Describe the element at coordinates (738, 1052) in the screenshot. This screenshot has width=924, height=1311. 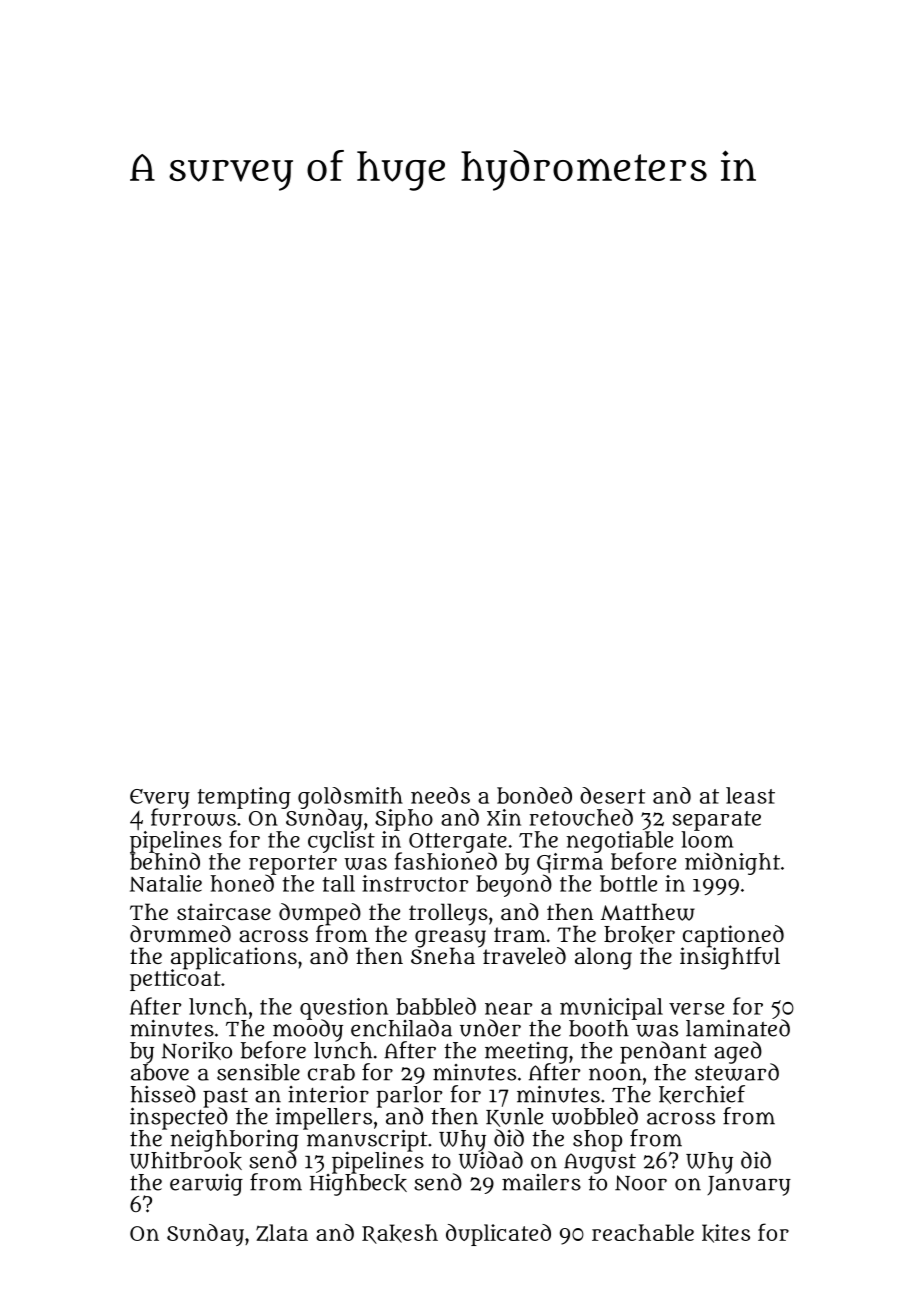
I see `aged` at that location.
